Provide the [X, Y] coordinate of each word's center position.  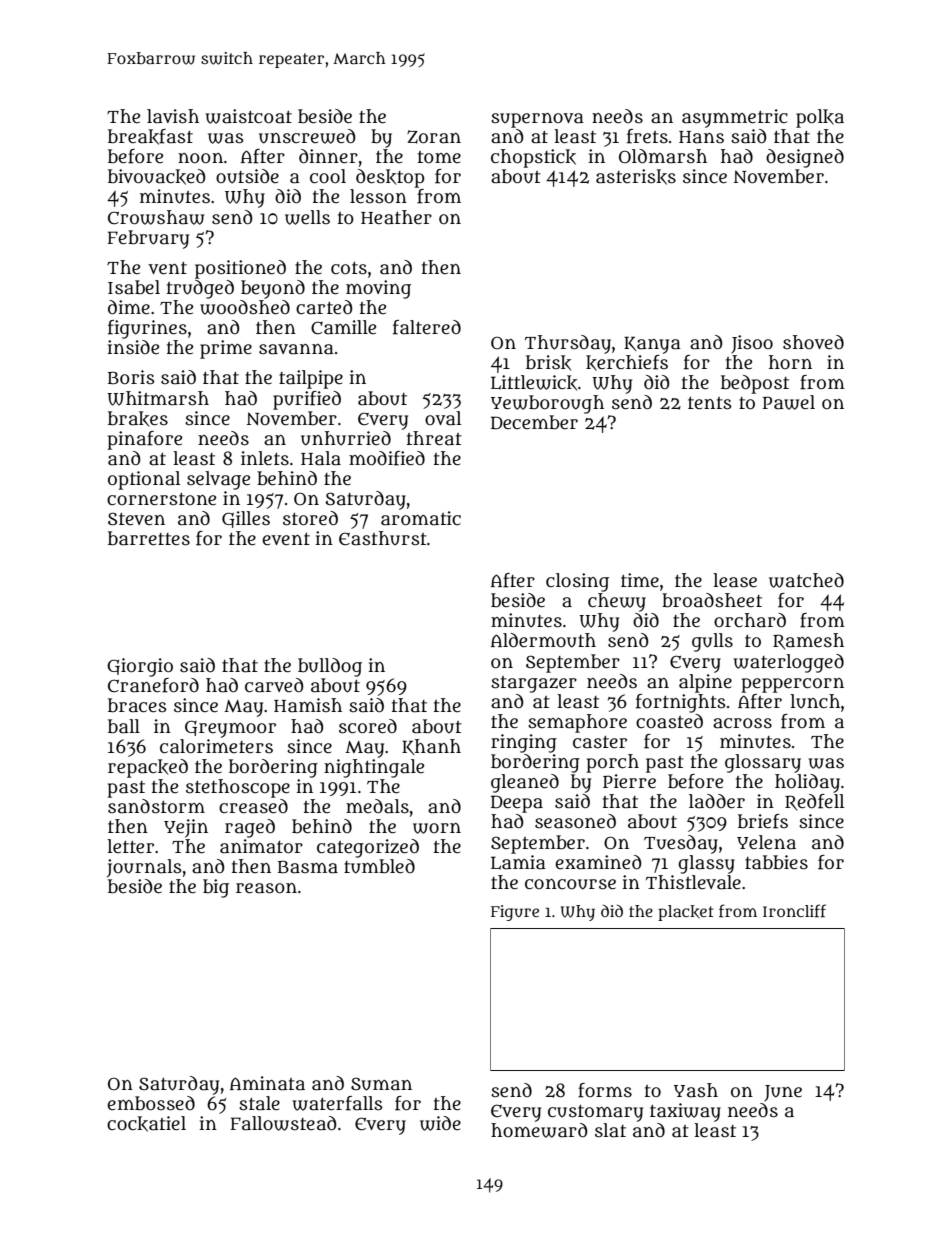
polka [820, 118]
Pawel [789, 402]
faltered [427, 327]
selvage [218, 480]
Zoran [434, 137]
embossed [151, 1103]
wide [440, 1123]
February [148, 239]
